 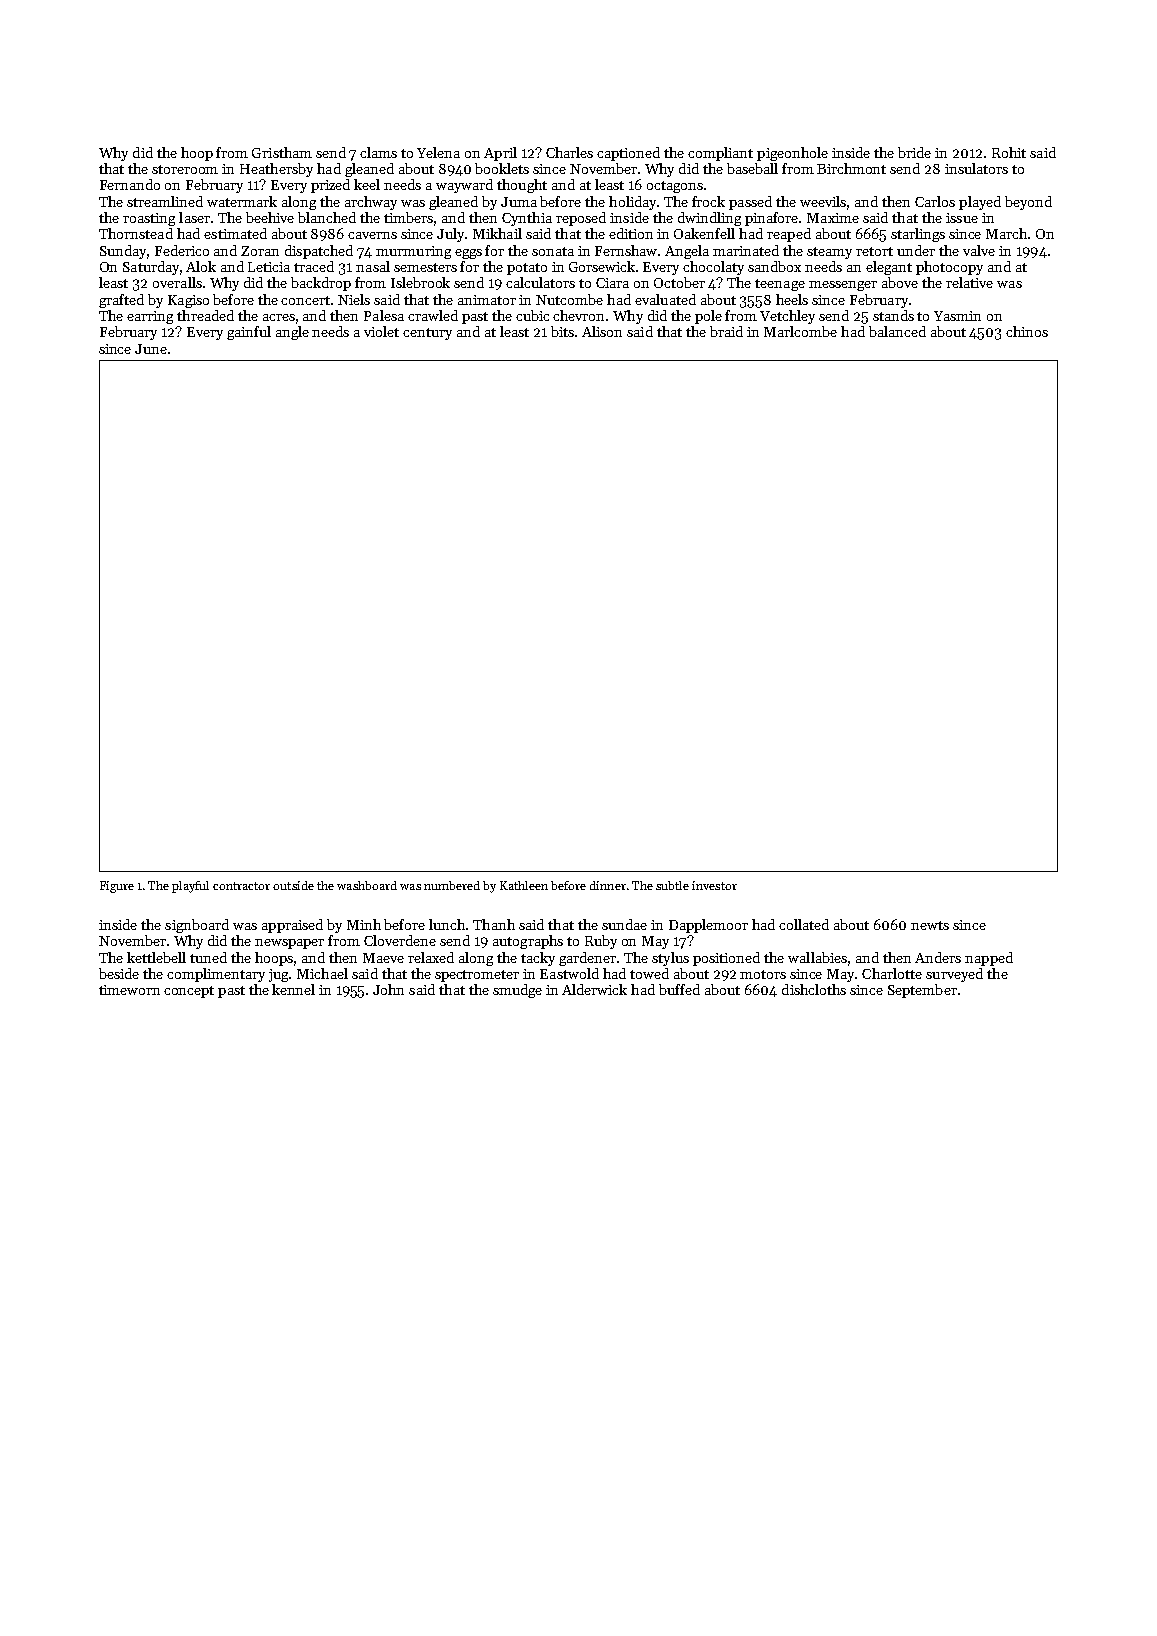 What do you see at coordinates (930, 925) in the screenshot?
I see `newts` at bounding box center [930, 925].
